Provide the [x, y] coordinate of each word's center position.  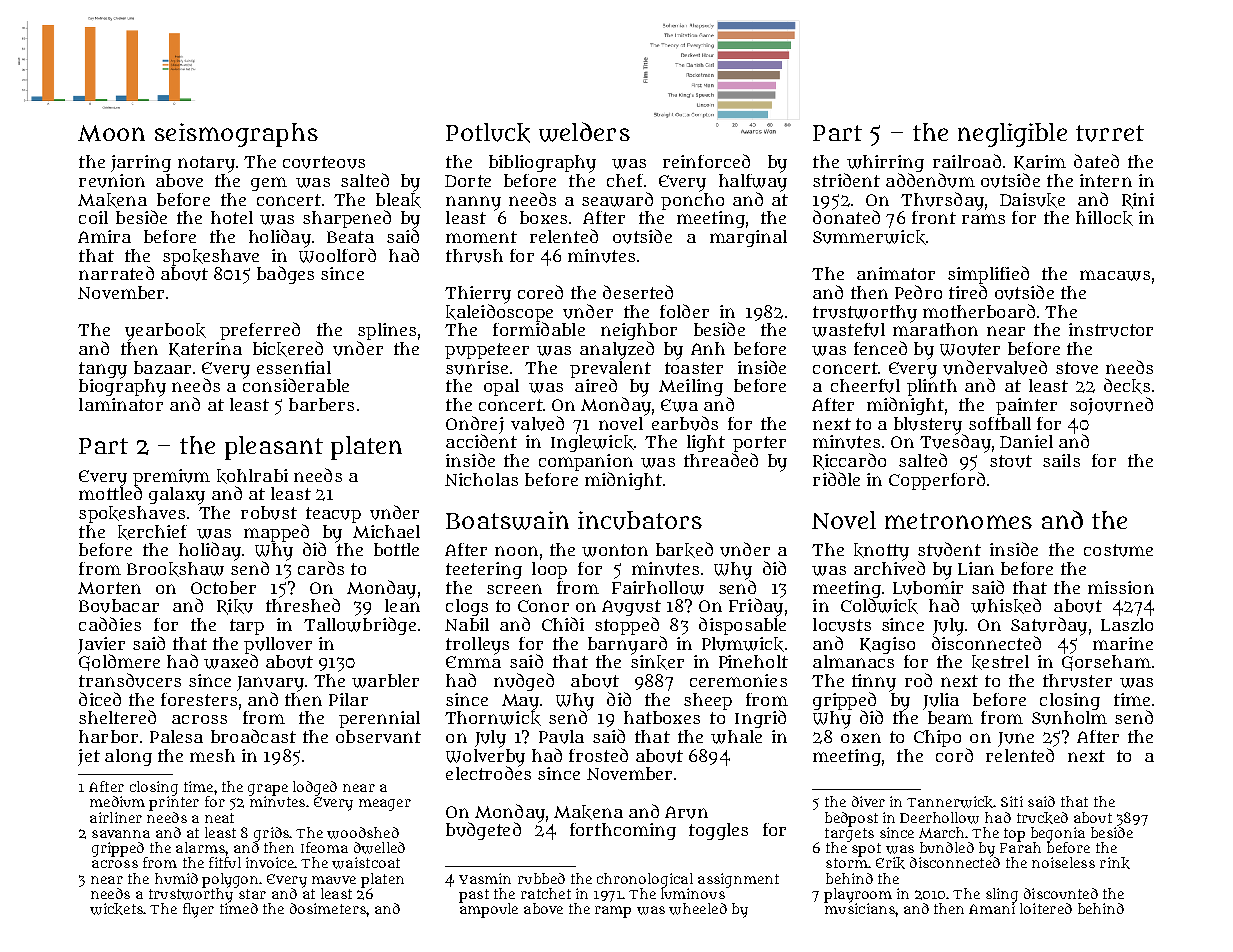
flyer [198, 910]
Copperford [937, 481]
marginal [748, 238]
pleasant [274, 448]
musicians [860, 908]
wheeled [698, 909]
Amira [104, 236]
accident [481, 441]
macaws [1115, 275]
